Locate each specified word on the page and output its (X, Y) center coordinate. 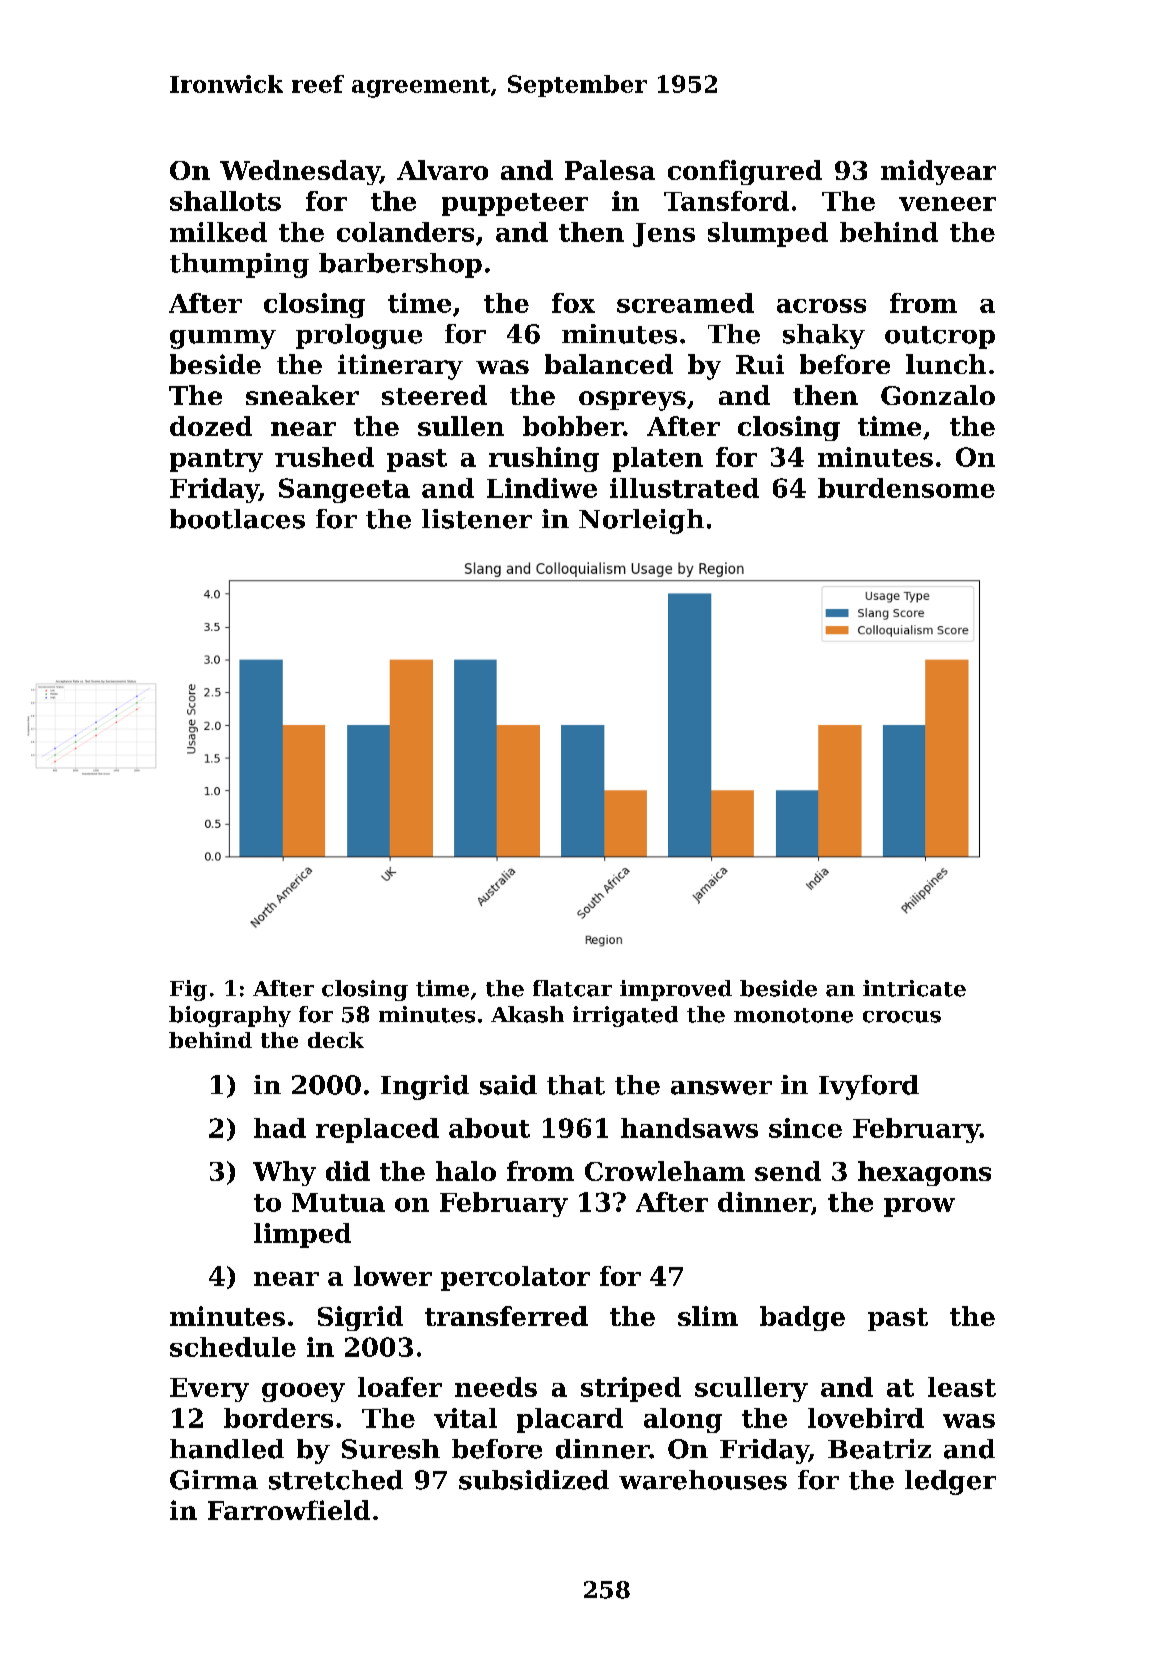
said (508, 1085)
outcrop (940, 337)
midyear (938, 172)
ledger (950, 1482)
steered (434, 395)
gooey (303, 1392)
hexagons (924, 1173)
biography (230, 1016)
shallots (225, 201)
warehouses (703, 1480)
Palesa (610, 170)
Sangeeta (344, 490)
